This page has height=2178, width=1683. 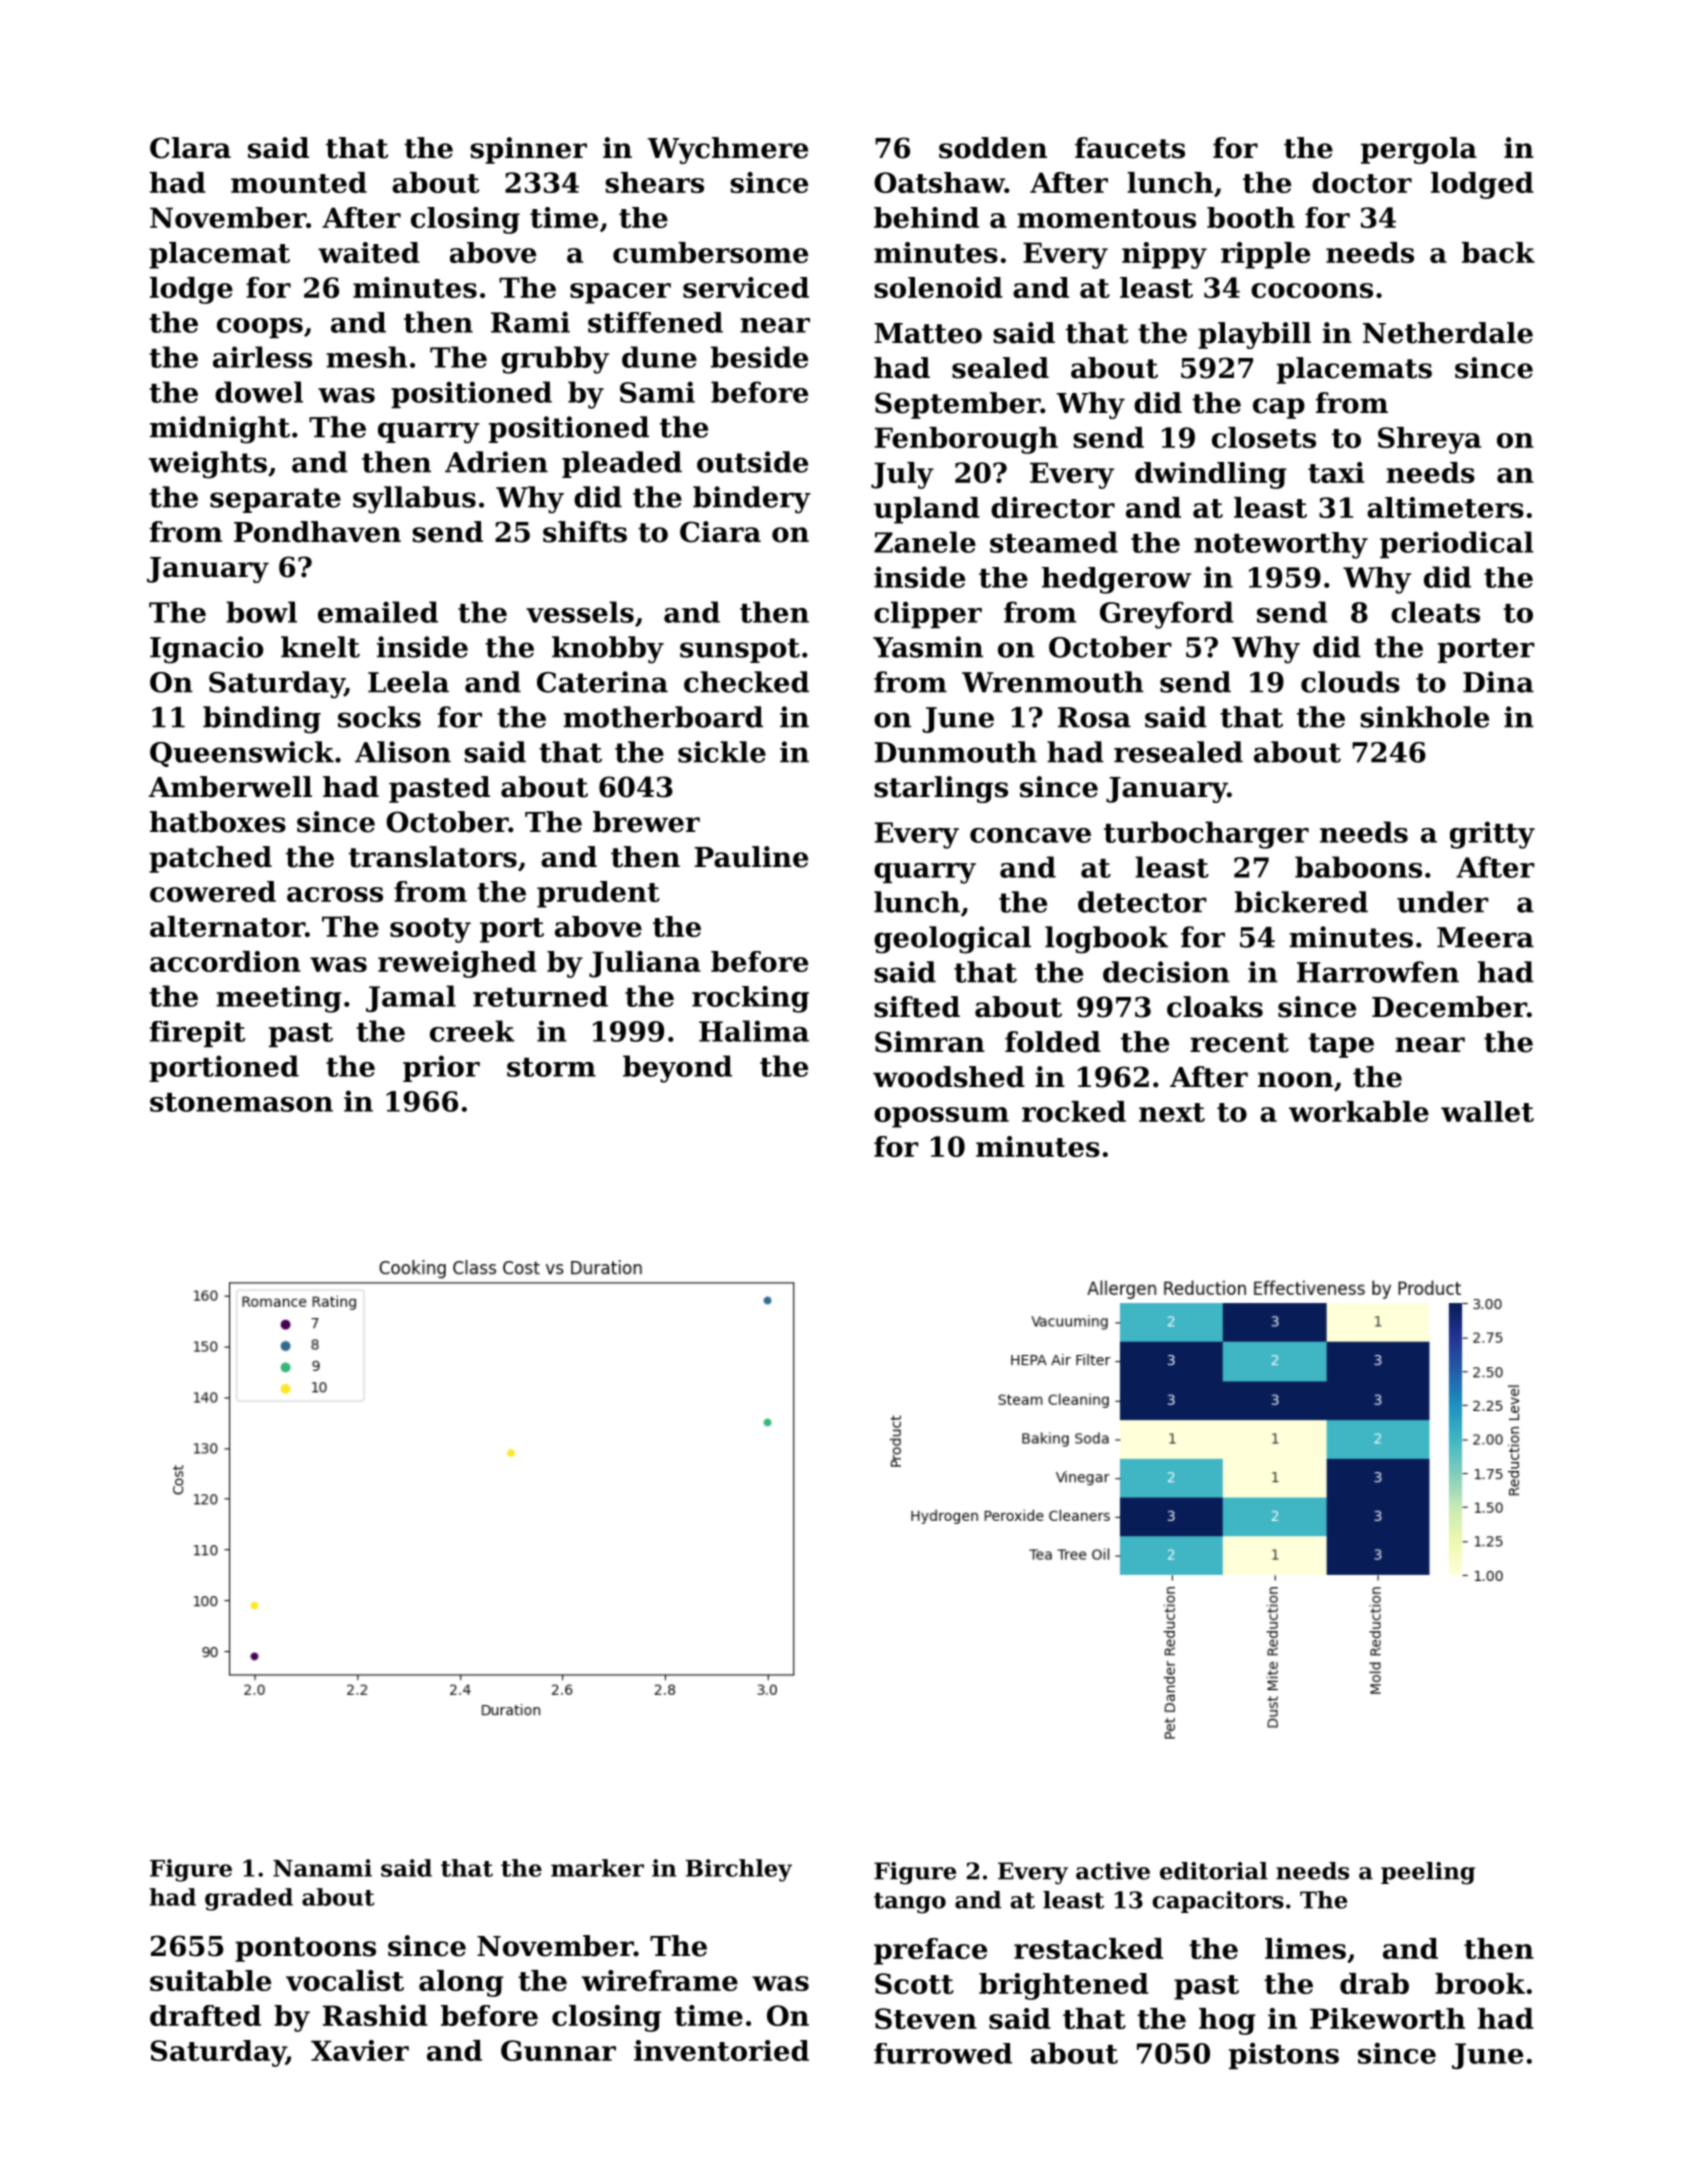 I want to click on wallet, so click(x=1487, y=1111).
